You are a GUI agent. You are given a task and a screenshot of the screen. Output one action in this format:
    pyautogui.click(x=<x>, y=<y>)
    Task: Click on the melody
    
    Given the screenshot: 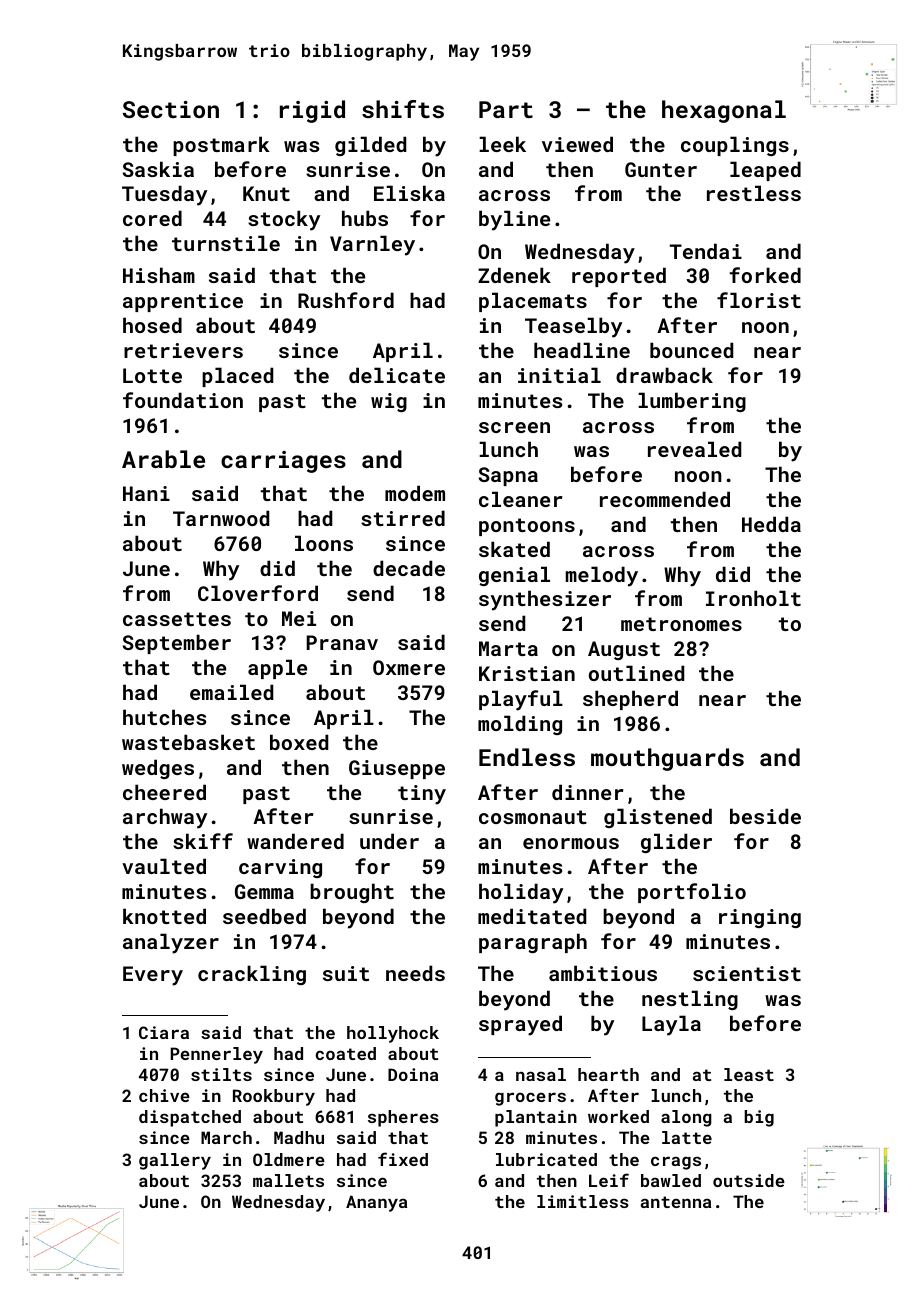 What is the action you would take?
    pyautogui.click(x=602, y=576)
